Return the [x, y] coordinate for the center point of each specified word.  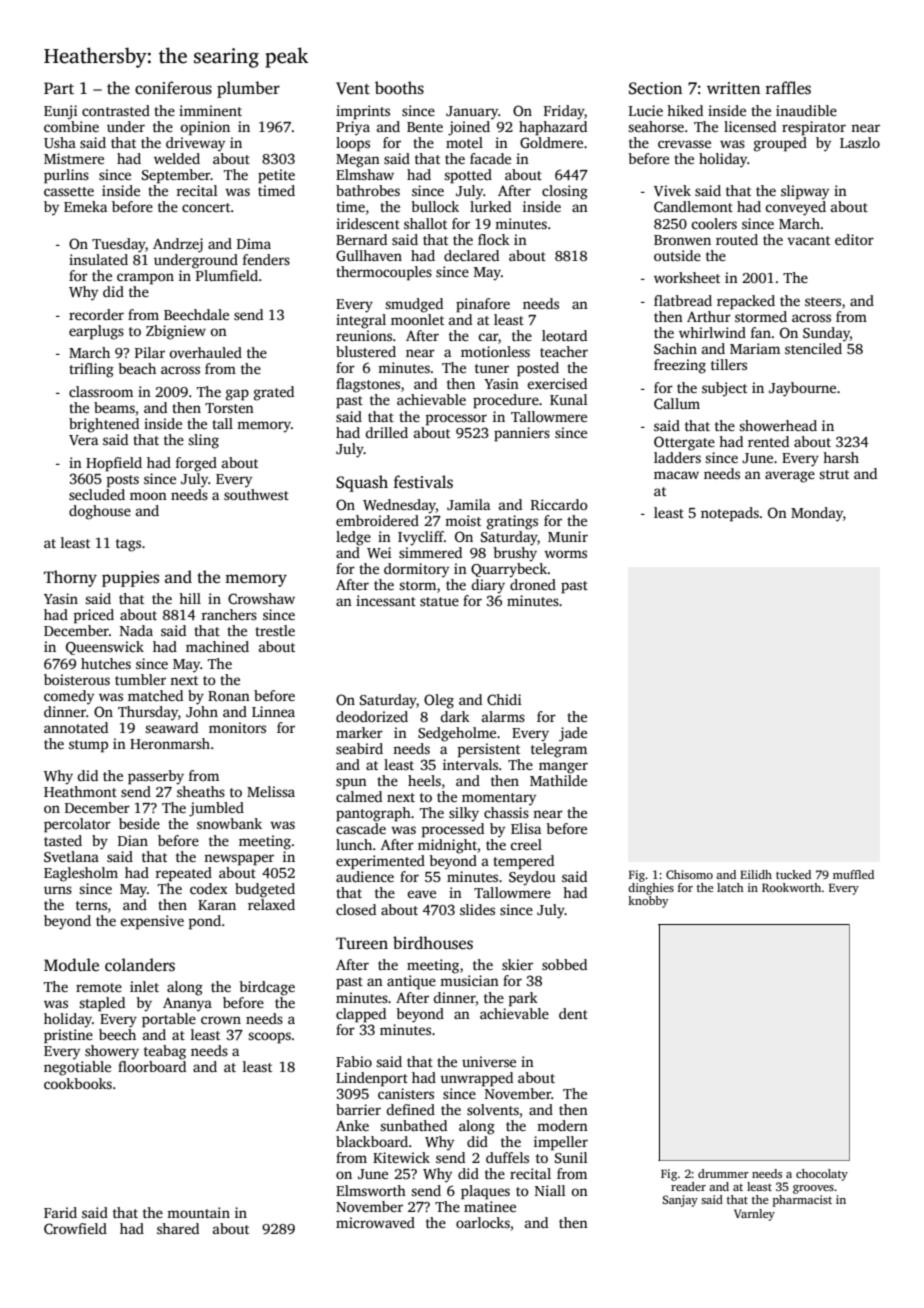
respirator [814, 128]
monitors [237, 727]
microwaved [375, 1222]
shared [178, 1228]
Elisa [526, 828]
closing [565, 192]
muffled [853, 874]
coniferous [173, 88]
